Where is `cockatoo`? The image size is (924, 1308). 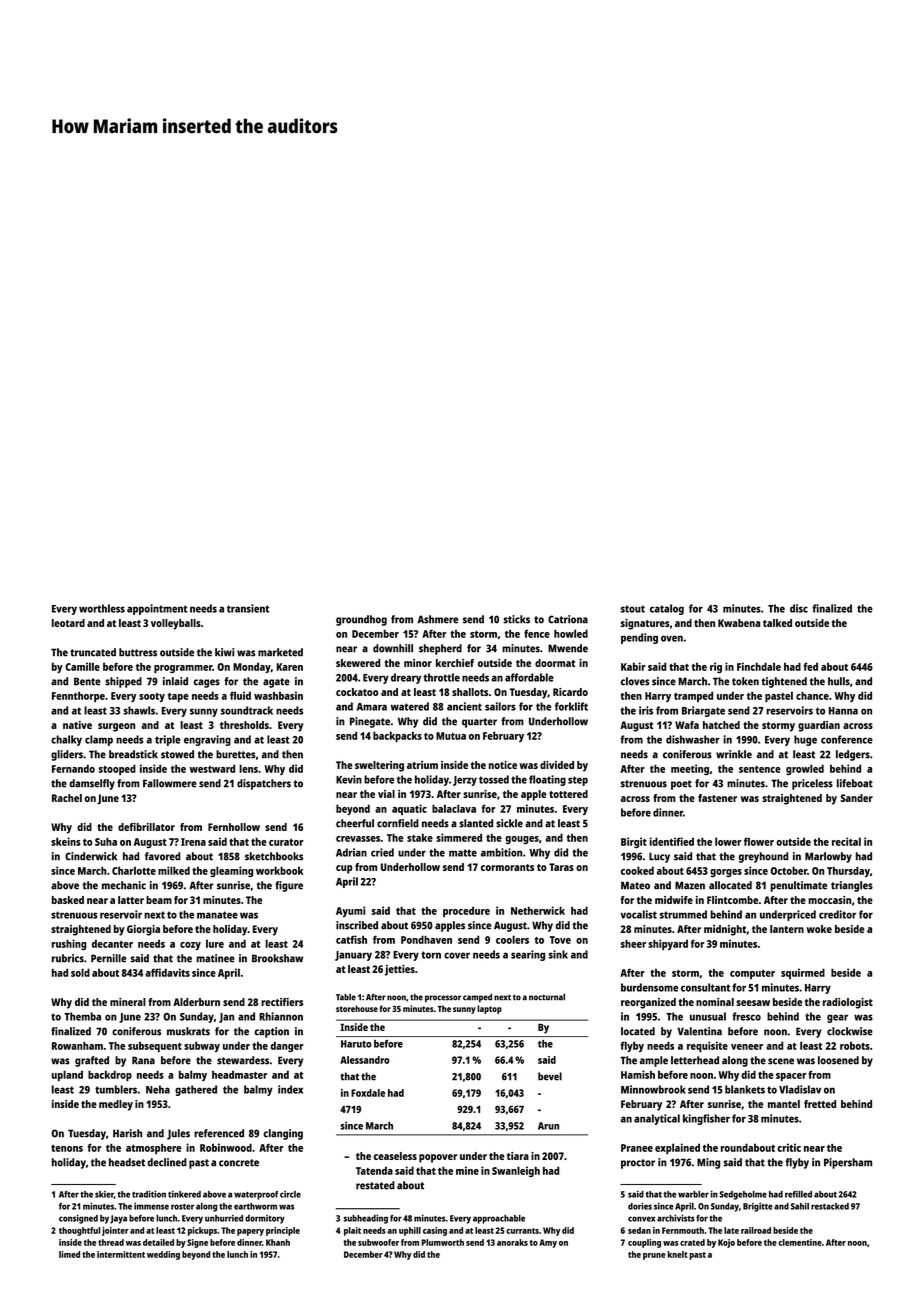 cockatoo is located at coordinates (357, 692).
